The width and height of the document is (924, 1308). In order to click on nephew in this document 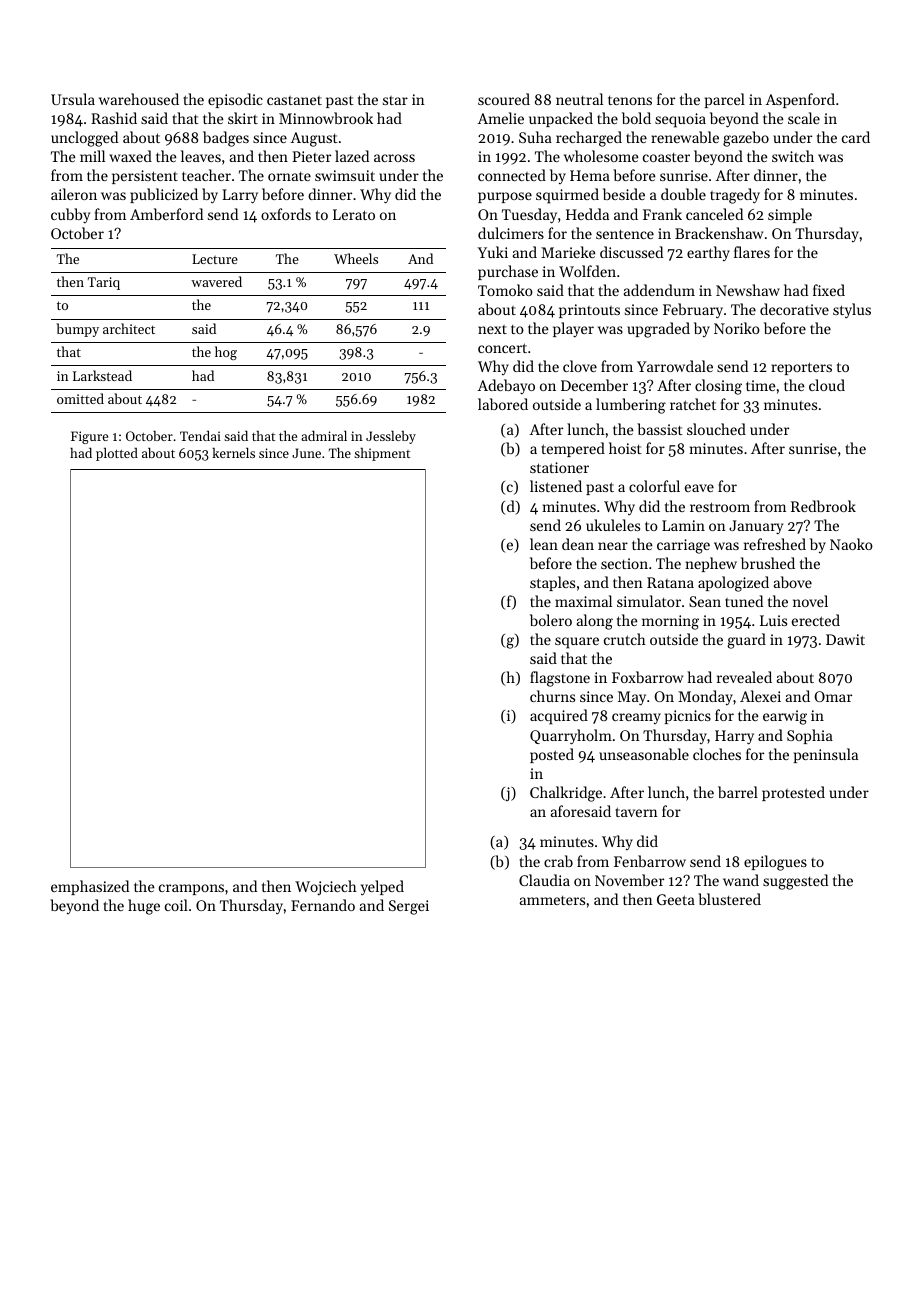, I will do `click(711, 564)`.
